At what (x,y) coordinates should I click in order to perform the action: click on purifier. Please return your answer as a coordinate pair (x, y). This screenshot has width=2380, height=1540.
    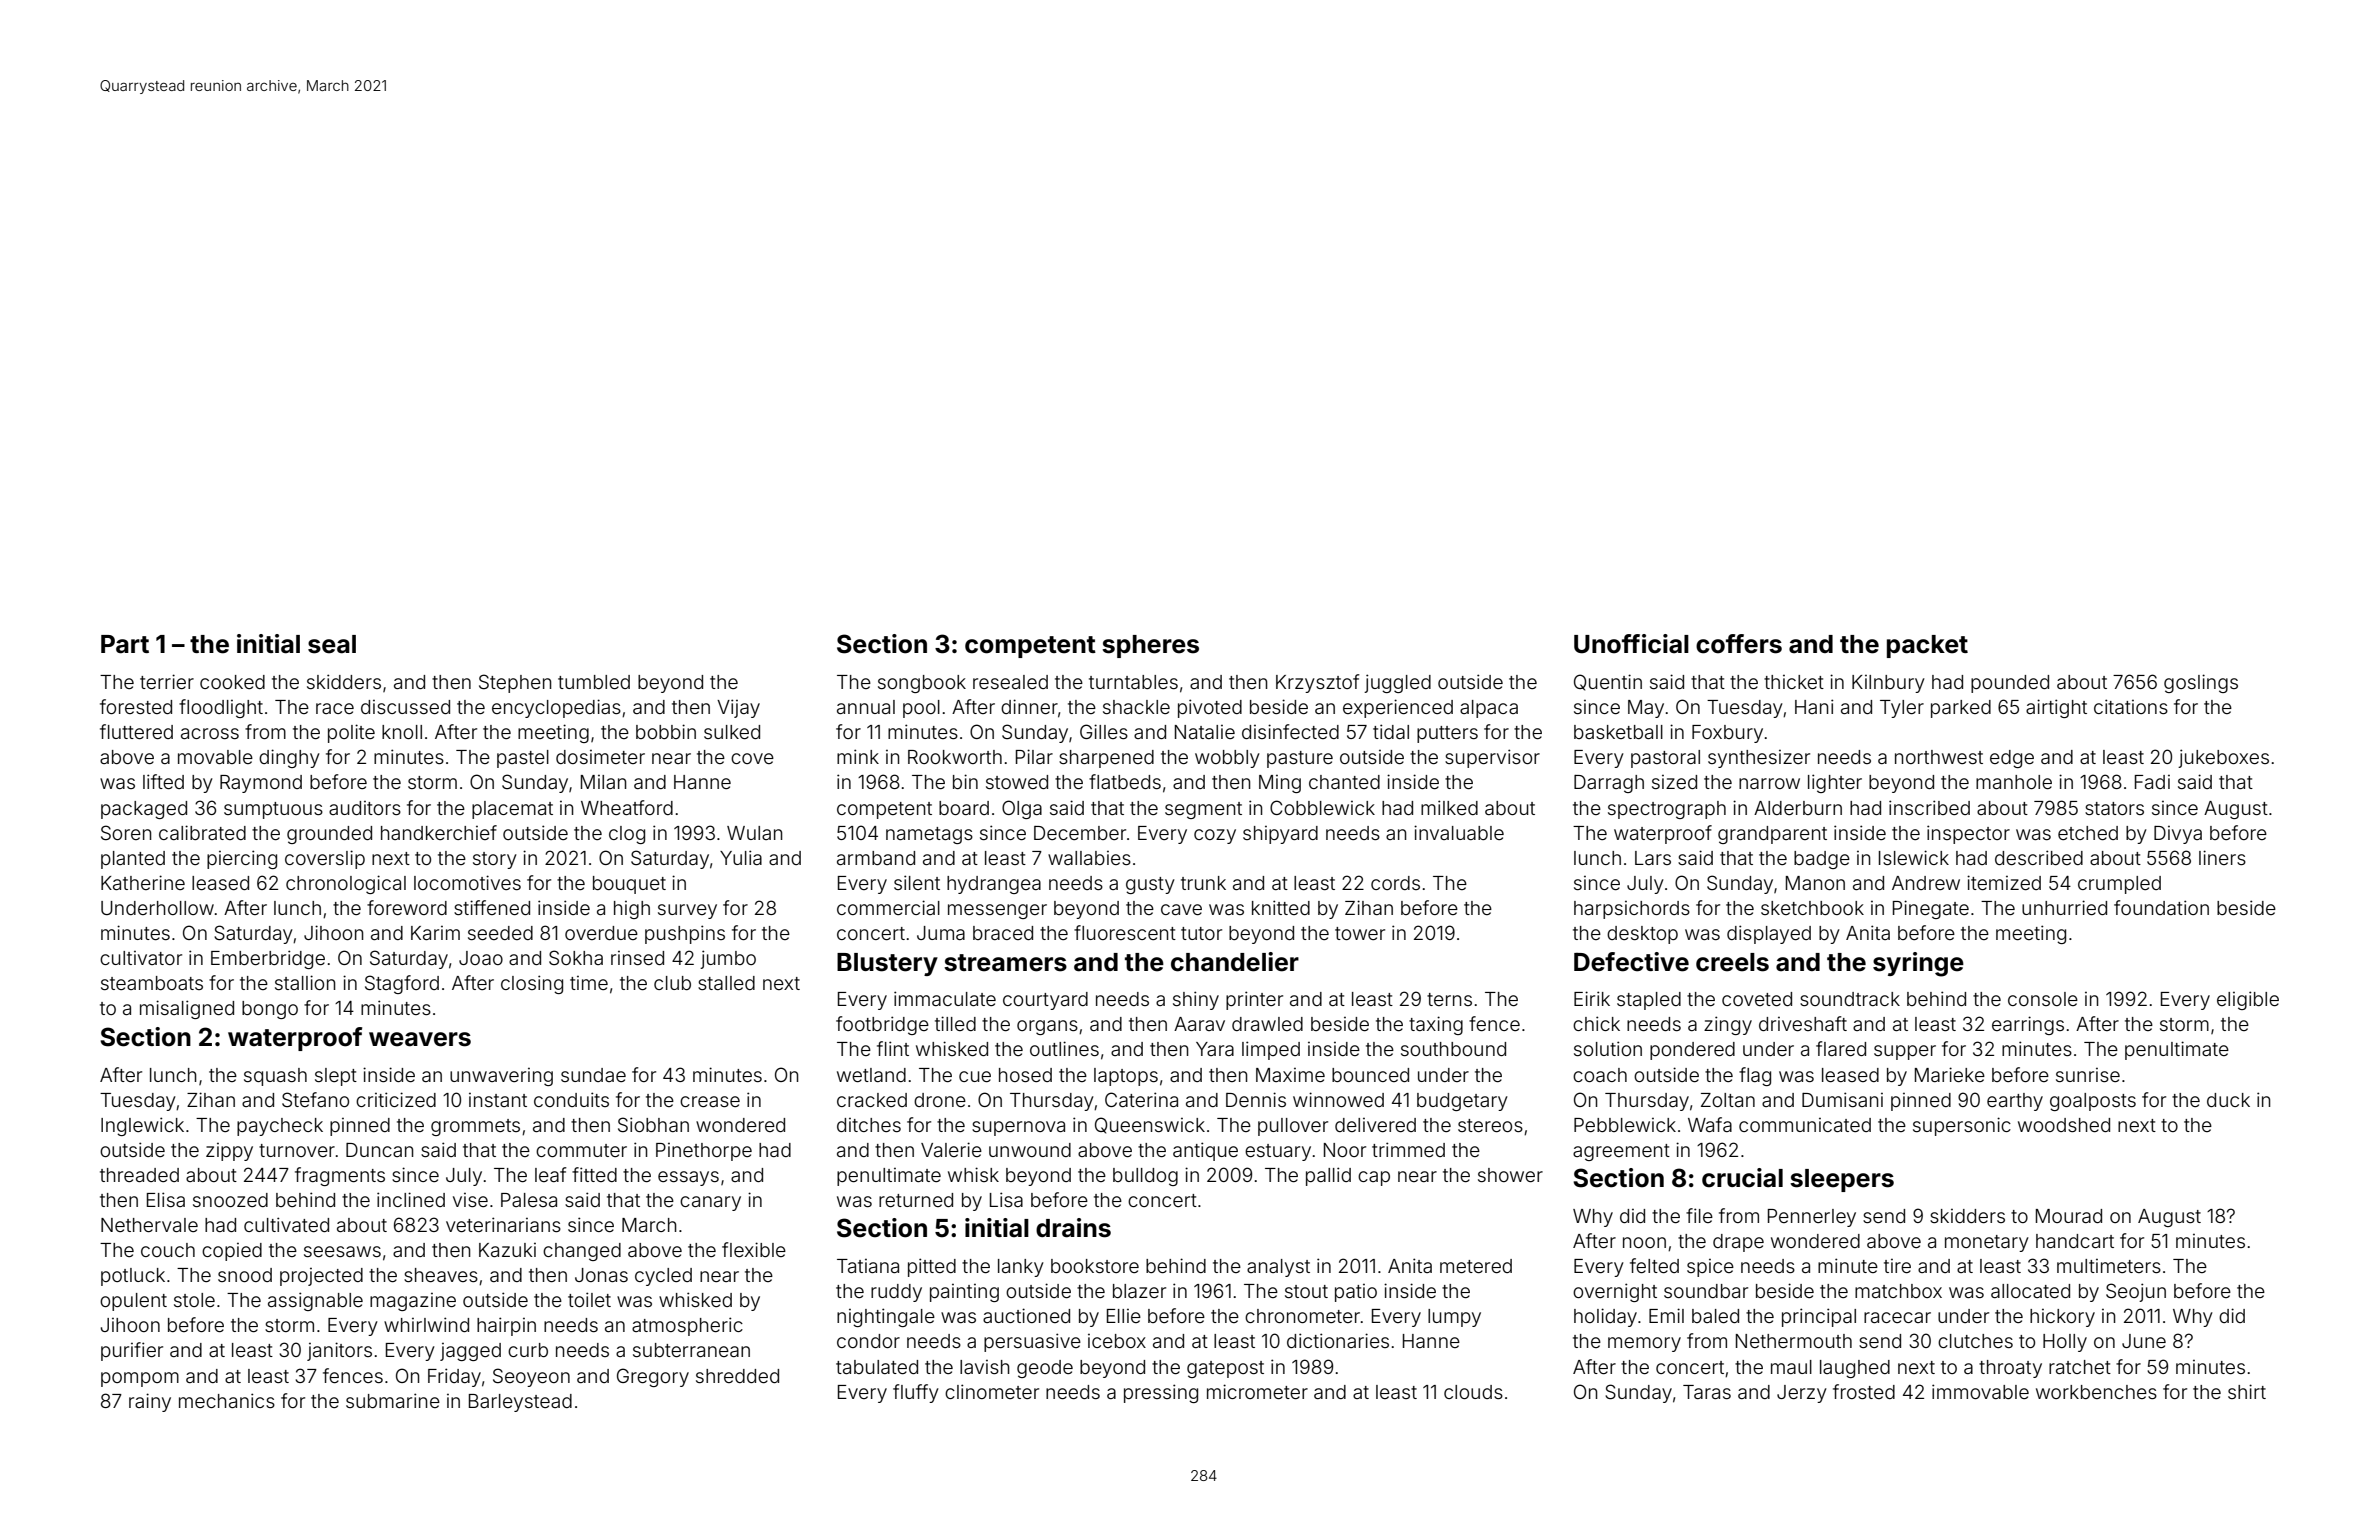
    Looking at the image, I should click on (132, 1351).
